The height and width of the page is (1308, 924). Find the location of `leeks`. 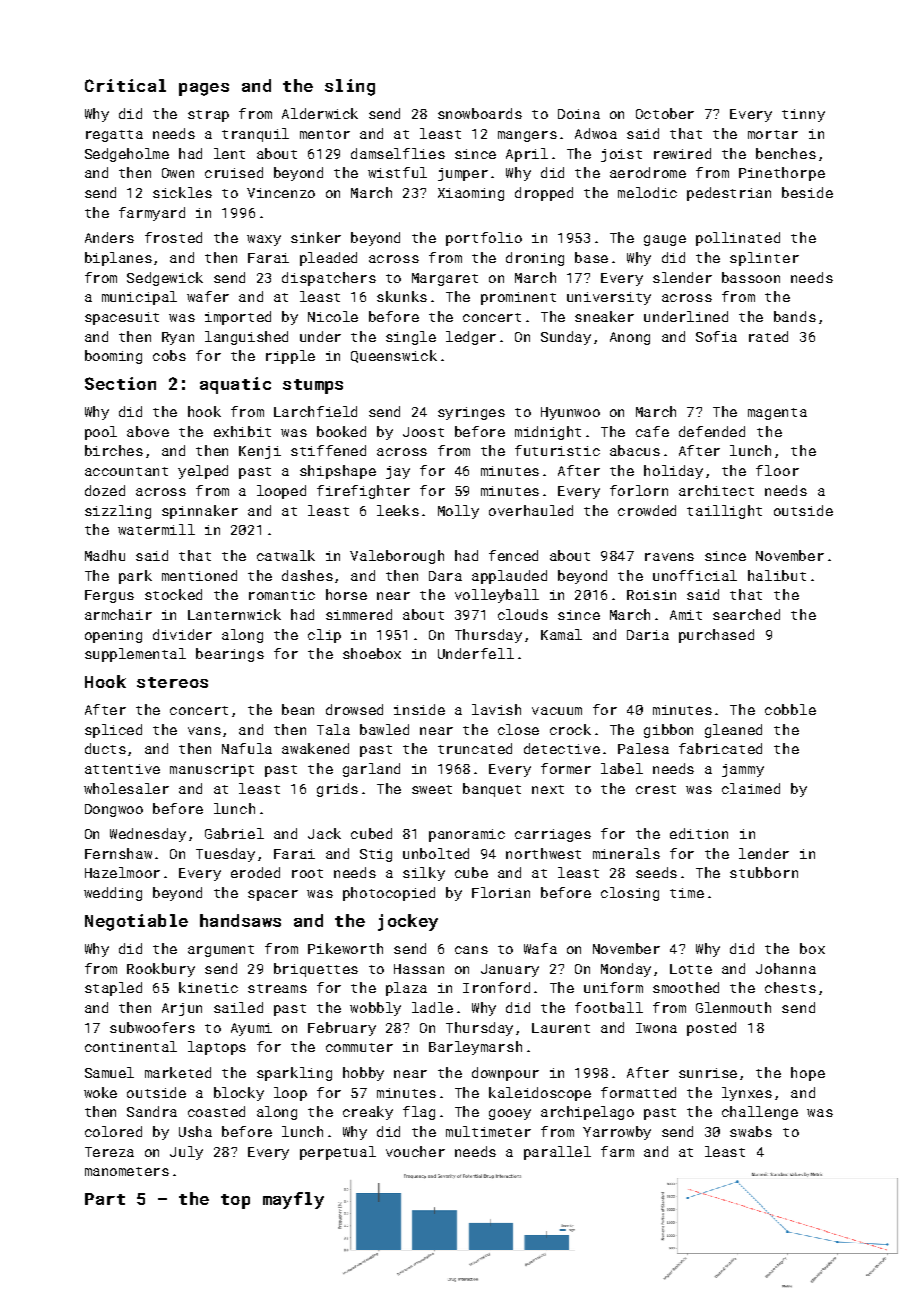

leeks is located at coordinates (398, 510).
